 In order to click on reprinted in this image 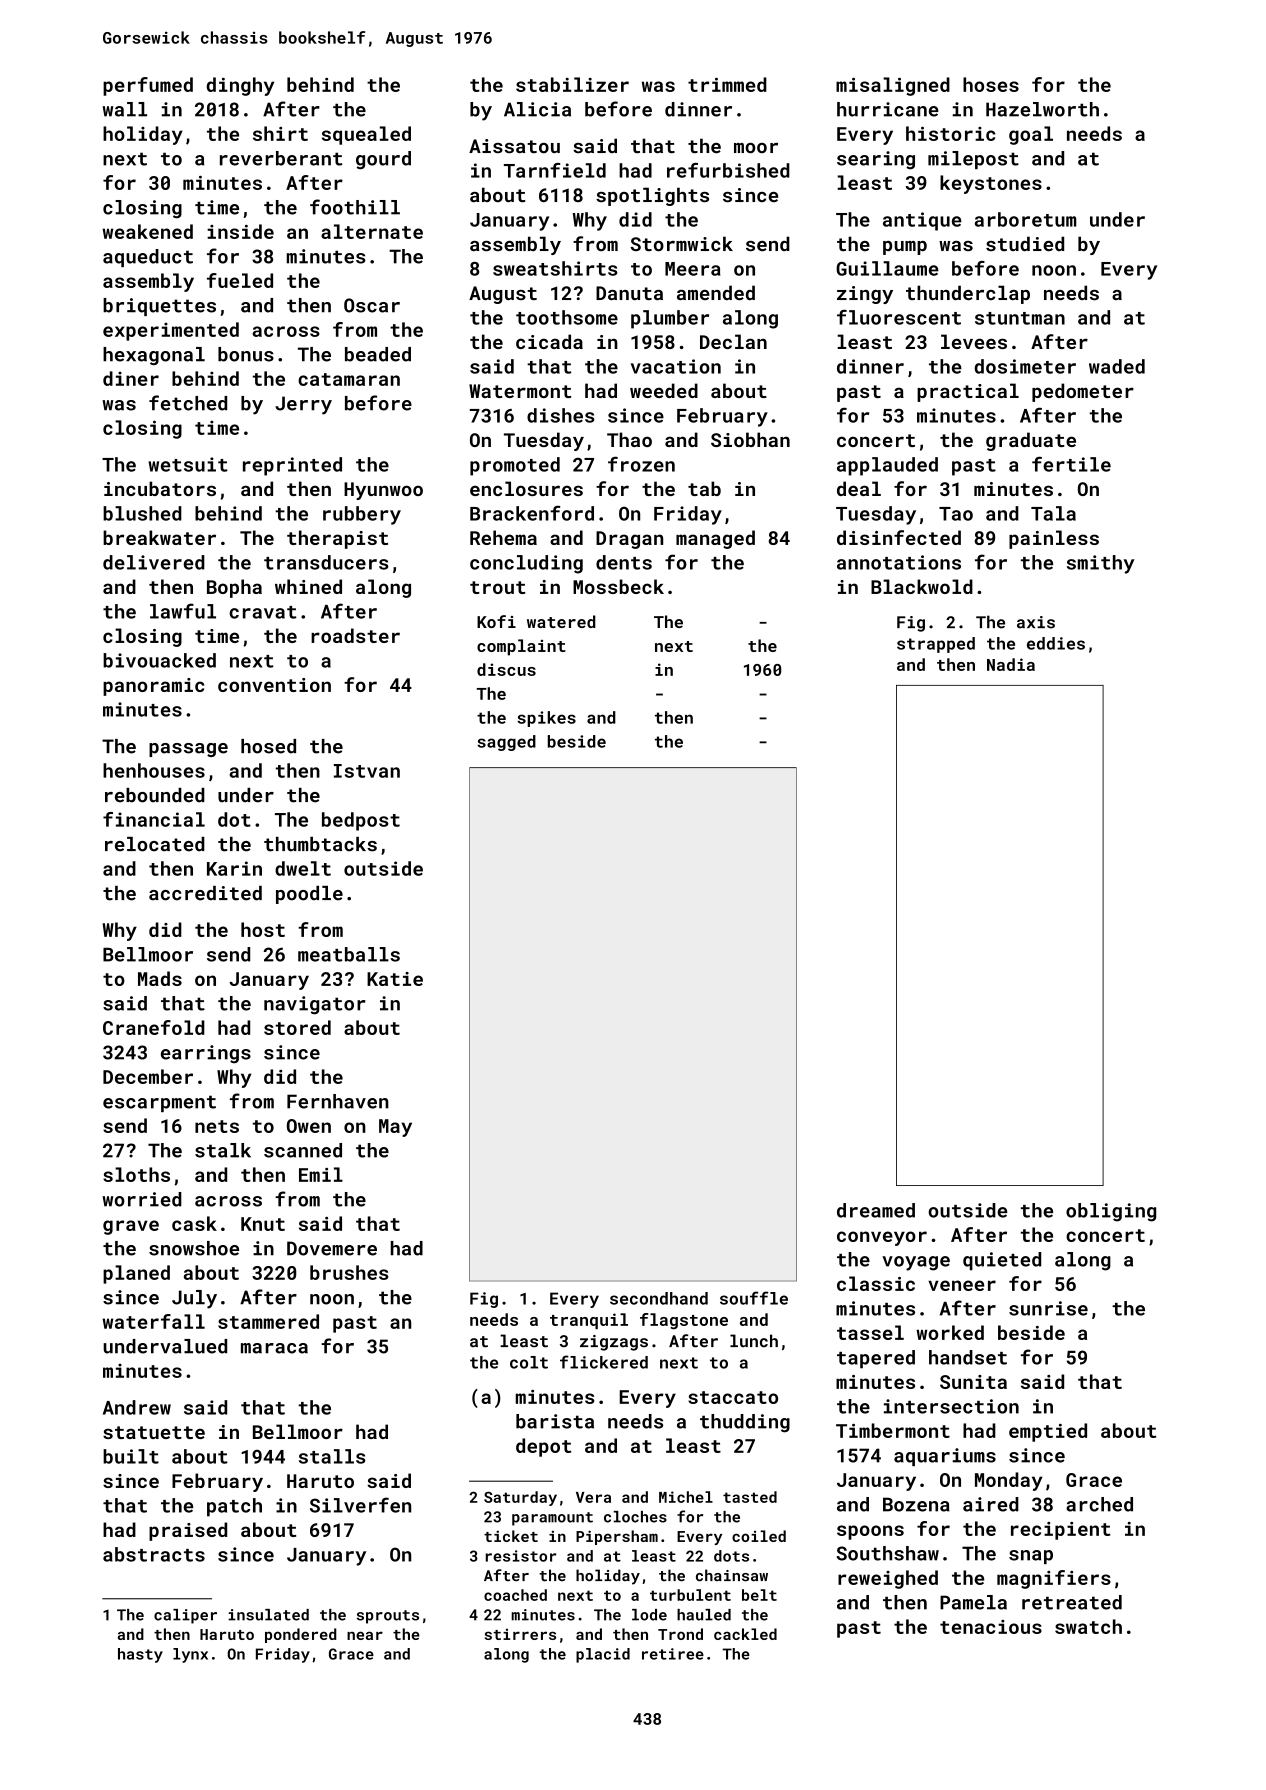, I will do `click(292, 466)`.
